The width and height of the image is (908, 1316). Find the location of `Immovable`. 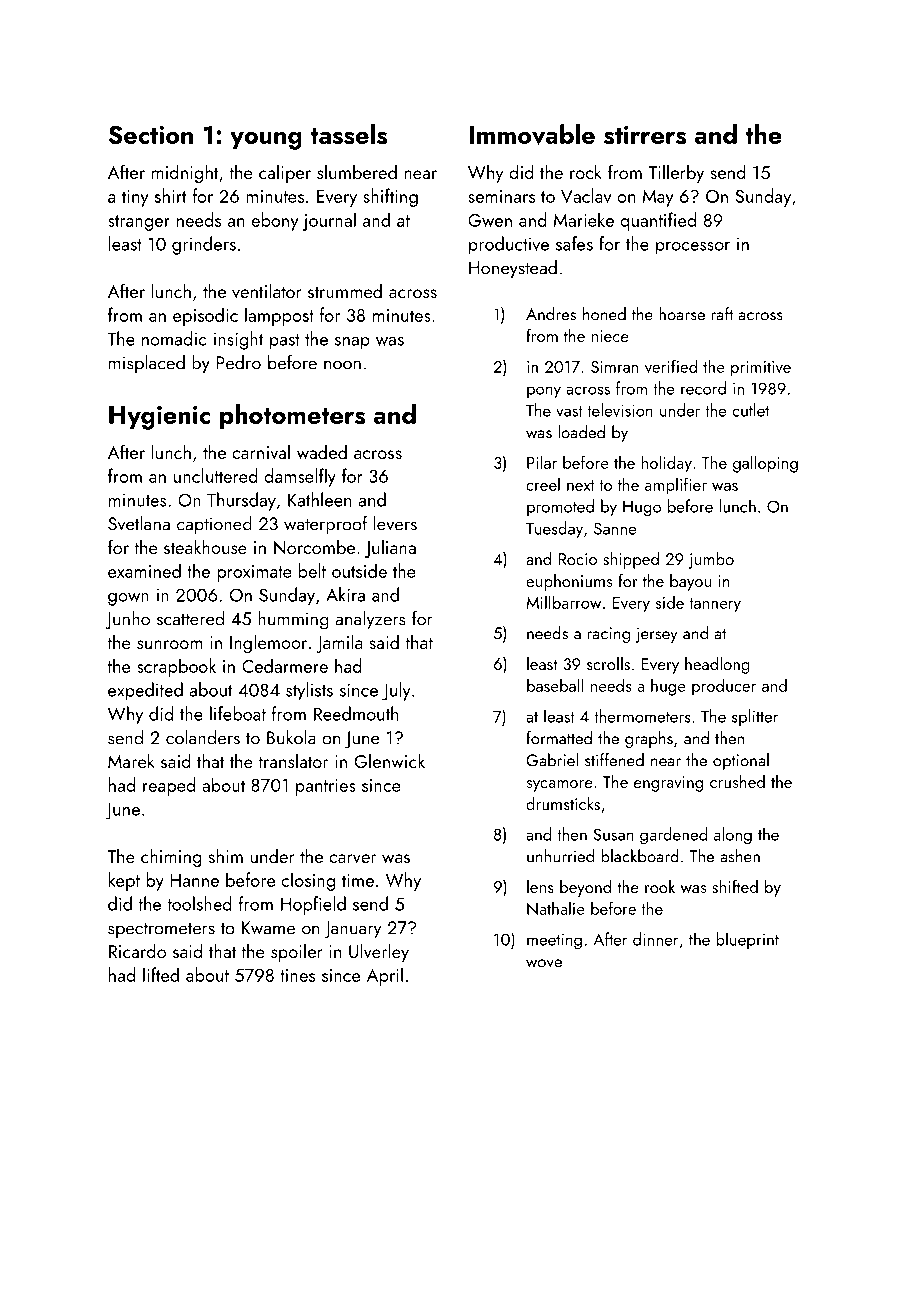

Immovable is located at coordinates (532, 134).
